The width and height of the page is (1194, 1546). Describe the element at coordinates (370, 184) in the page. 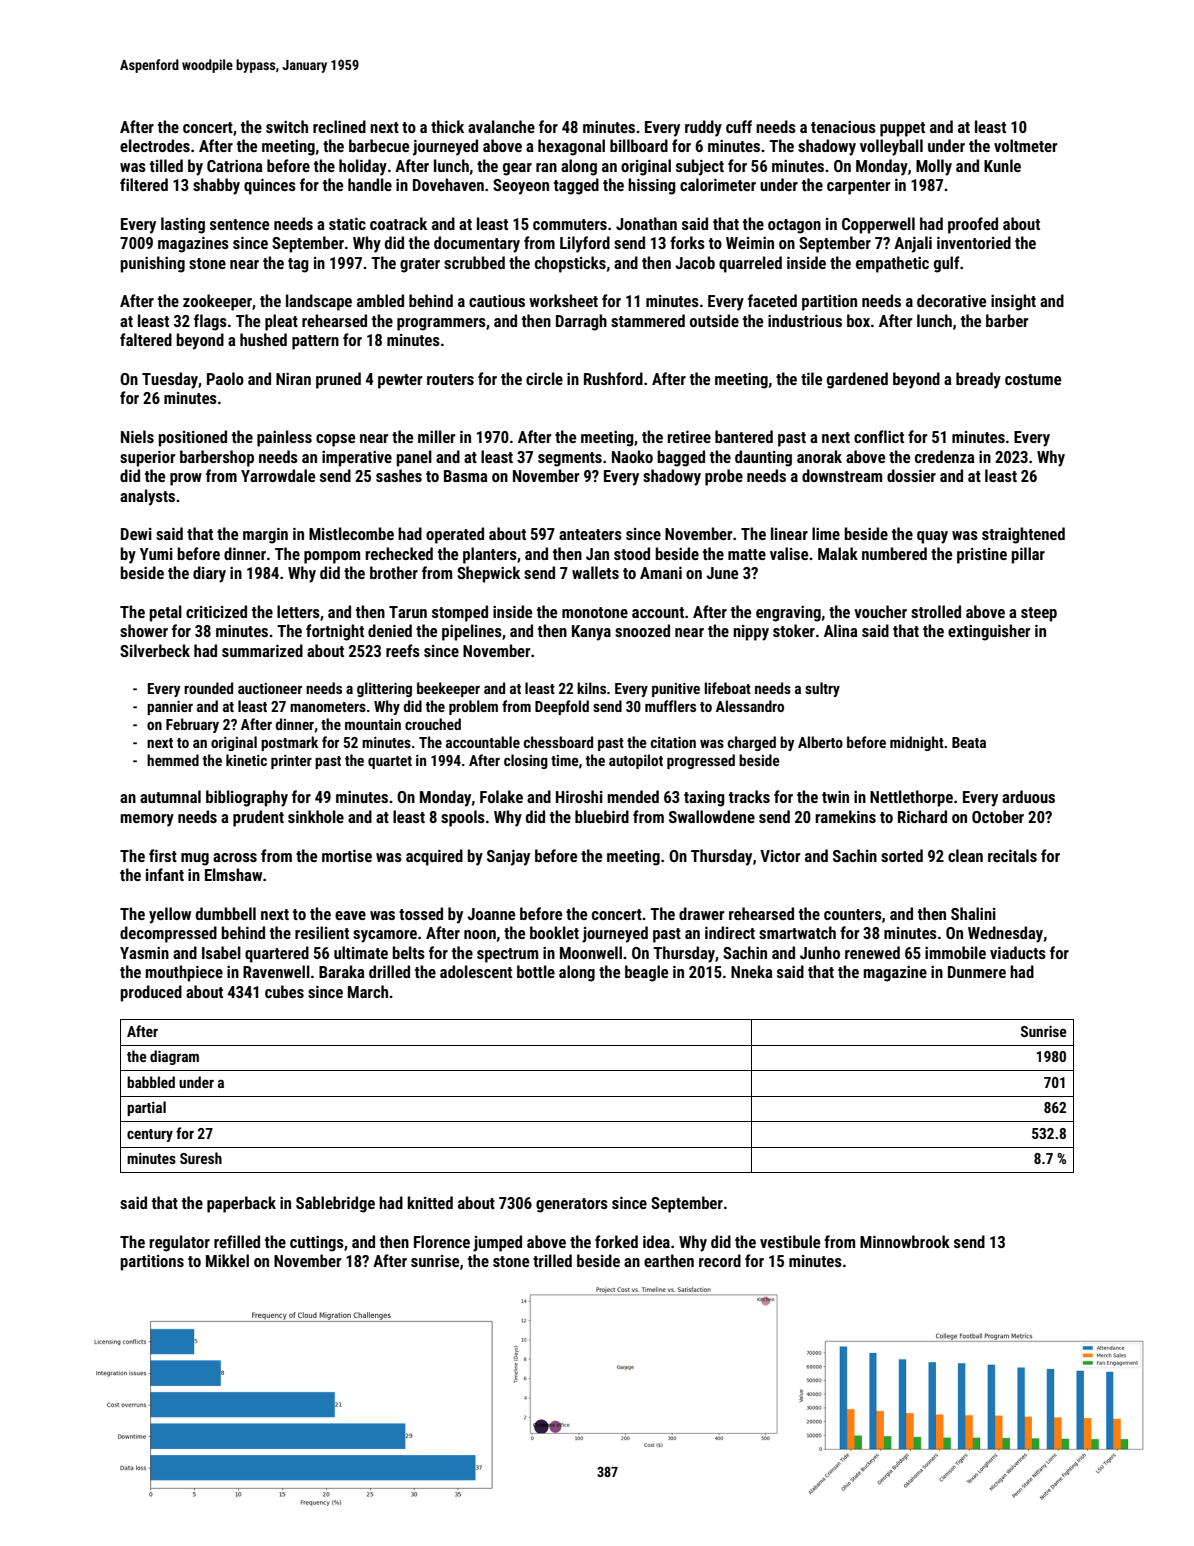

I see `handle` at that location.
